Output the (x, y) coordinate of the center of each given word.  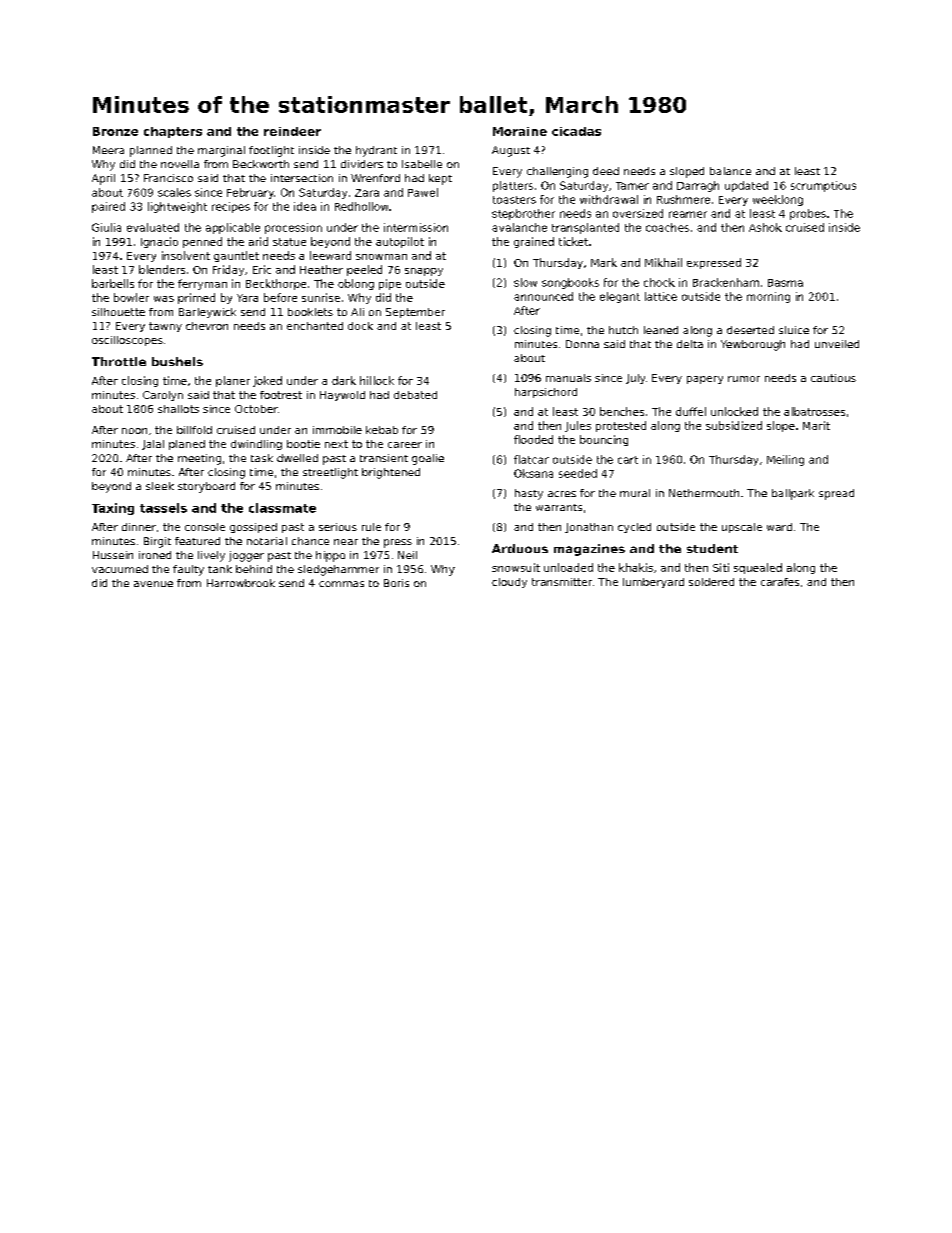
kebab (382, 430)
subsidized (734, 425)
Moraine (520, 131)
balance (730, 171)
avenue (153, 584)
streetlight (330, 473)
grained (534, 242)
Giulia (106, 227)
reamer (688, 214)
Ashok (765, 227)
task (262, 458)
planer (233, 381)
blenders (162, 269)
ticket (573, 241)
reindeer (292, 131)
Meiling (785, 460)
